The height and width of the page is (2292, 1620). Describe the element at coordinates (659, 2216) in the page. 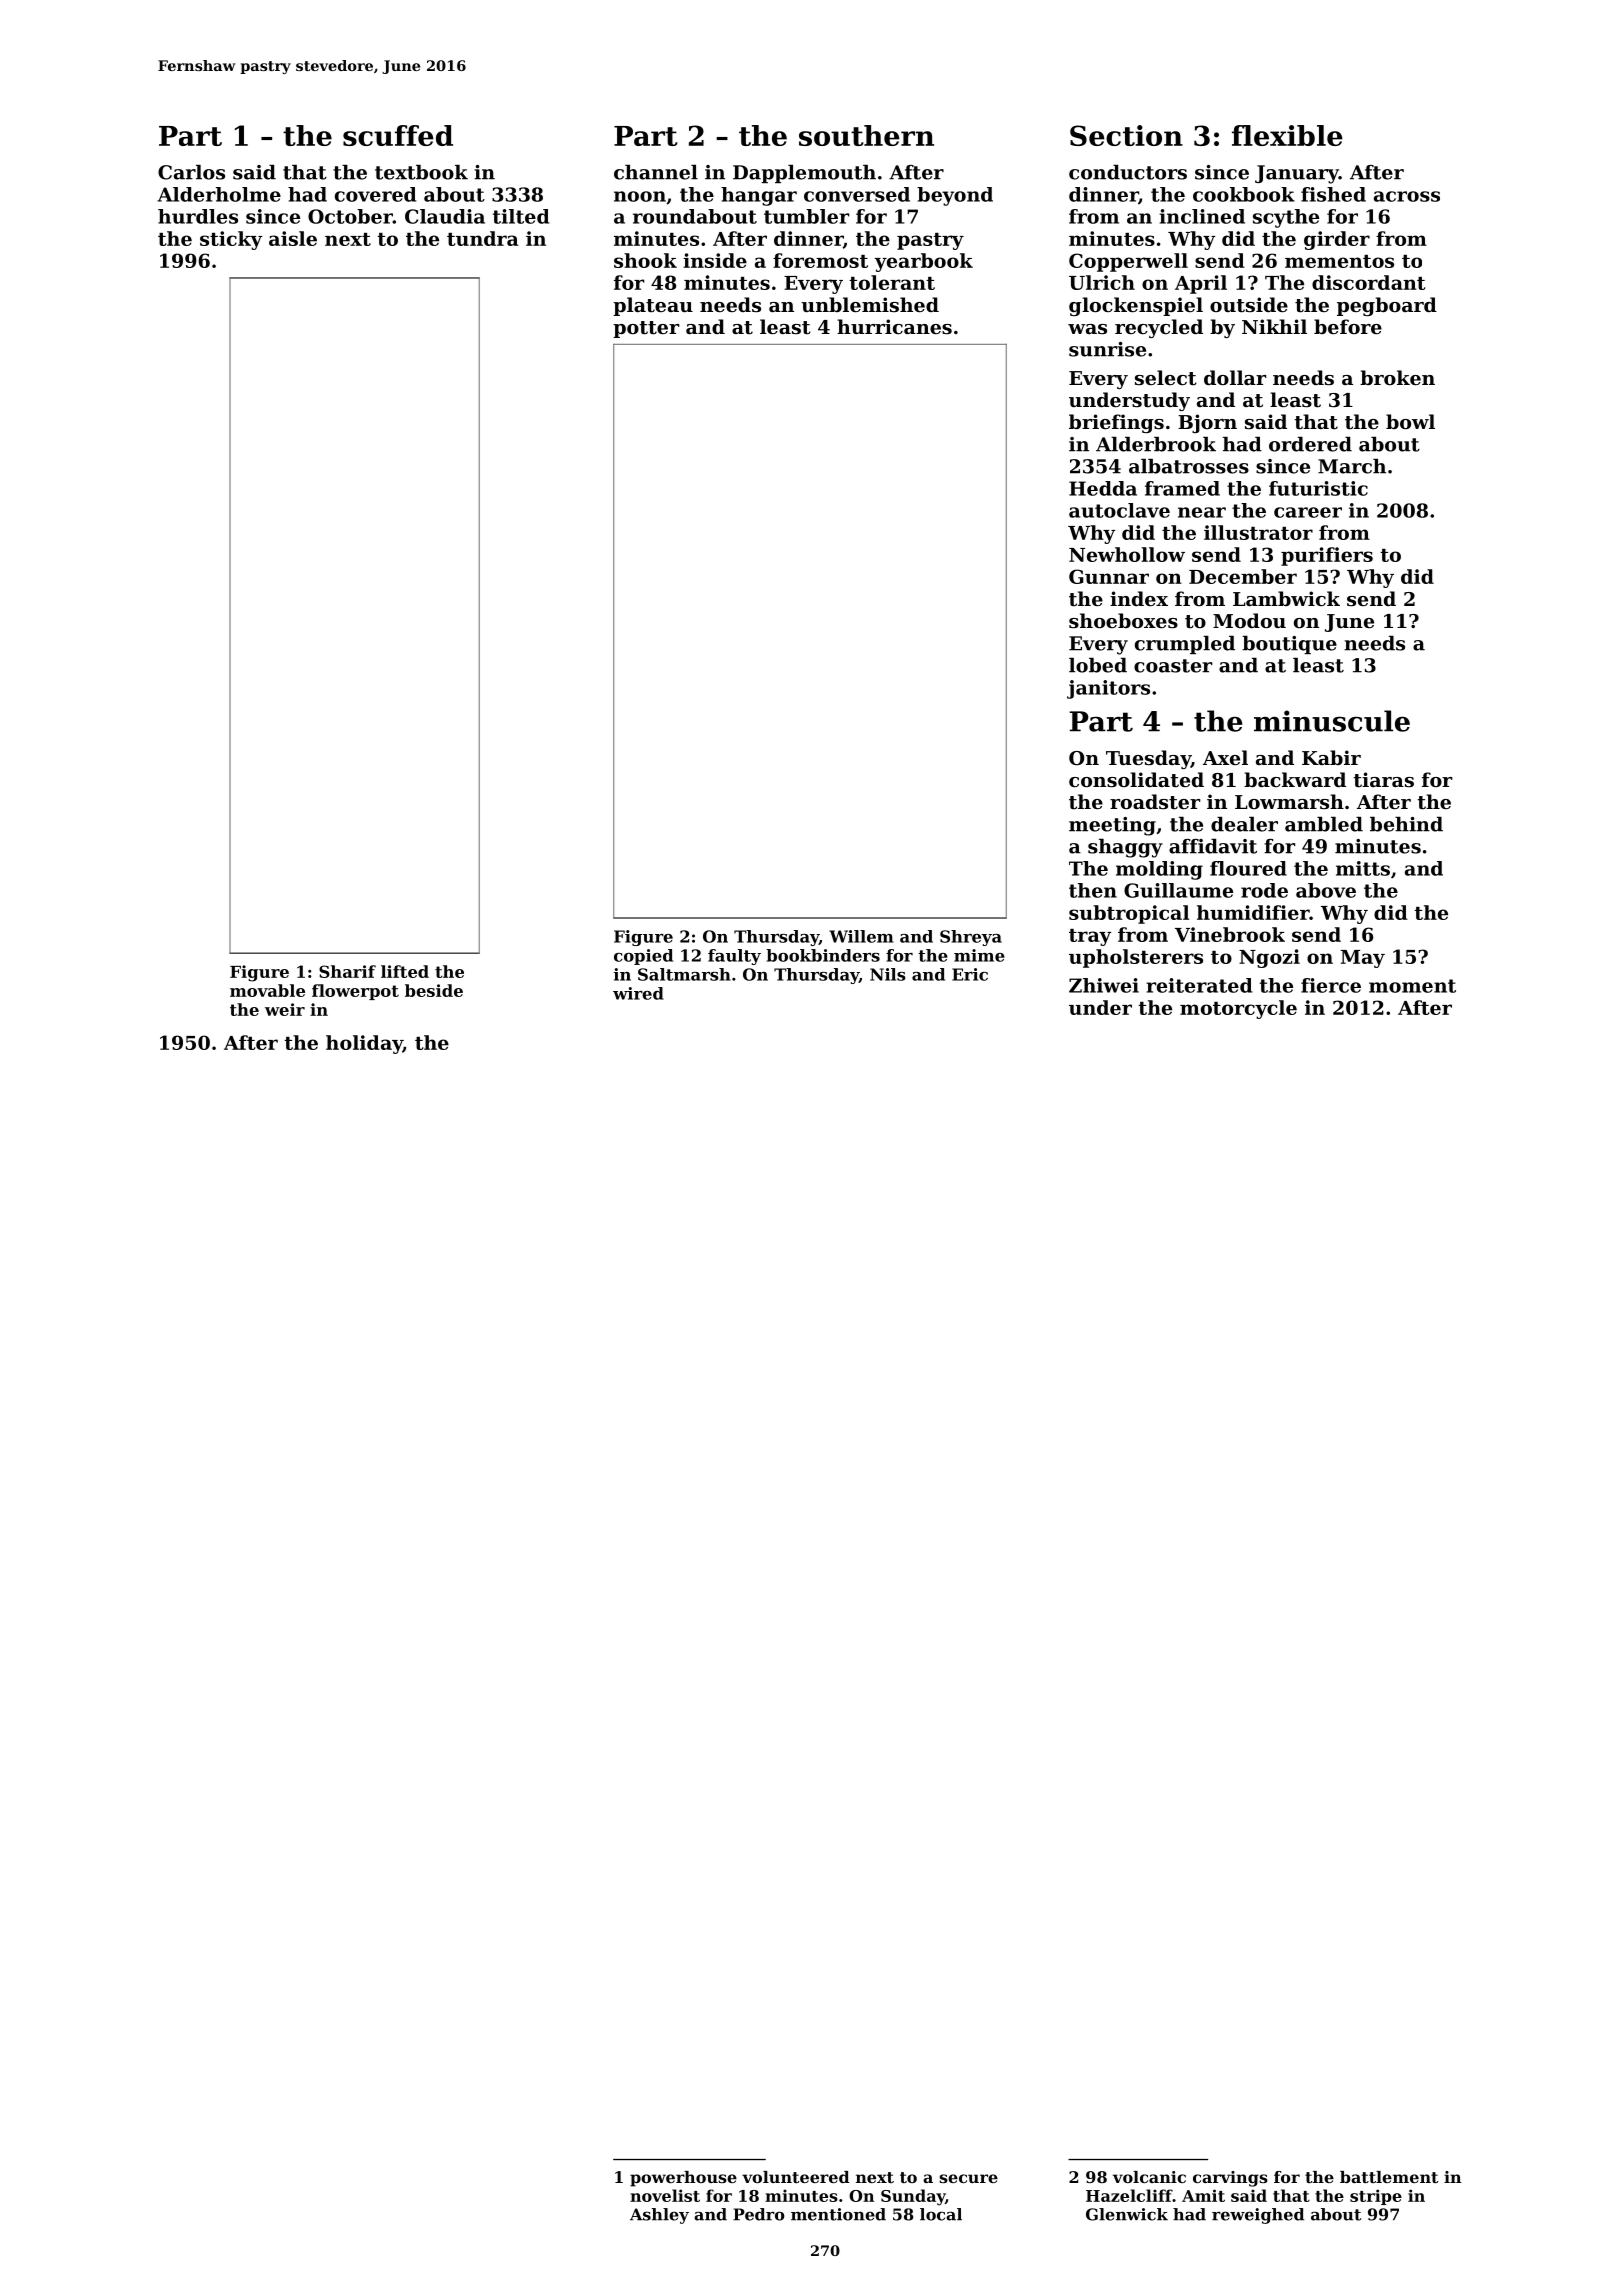

I see `Ashley` at that location.
